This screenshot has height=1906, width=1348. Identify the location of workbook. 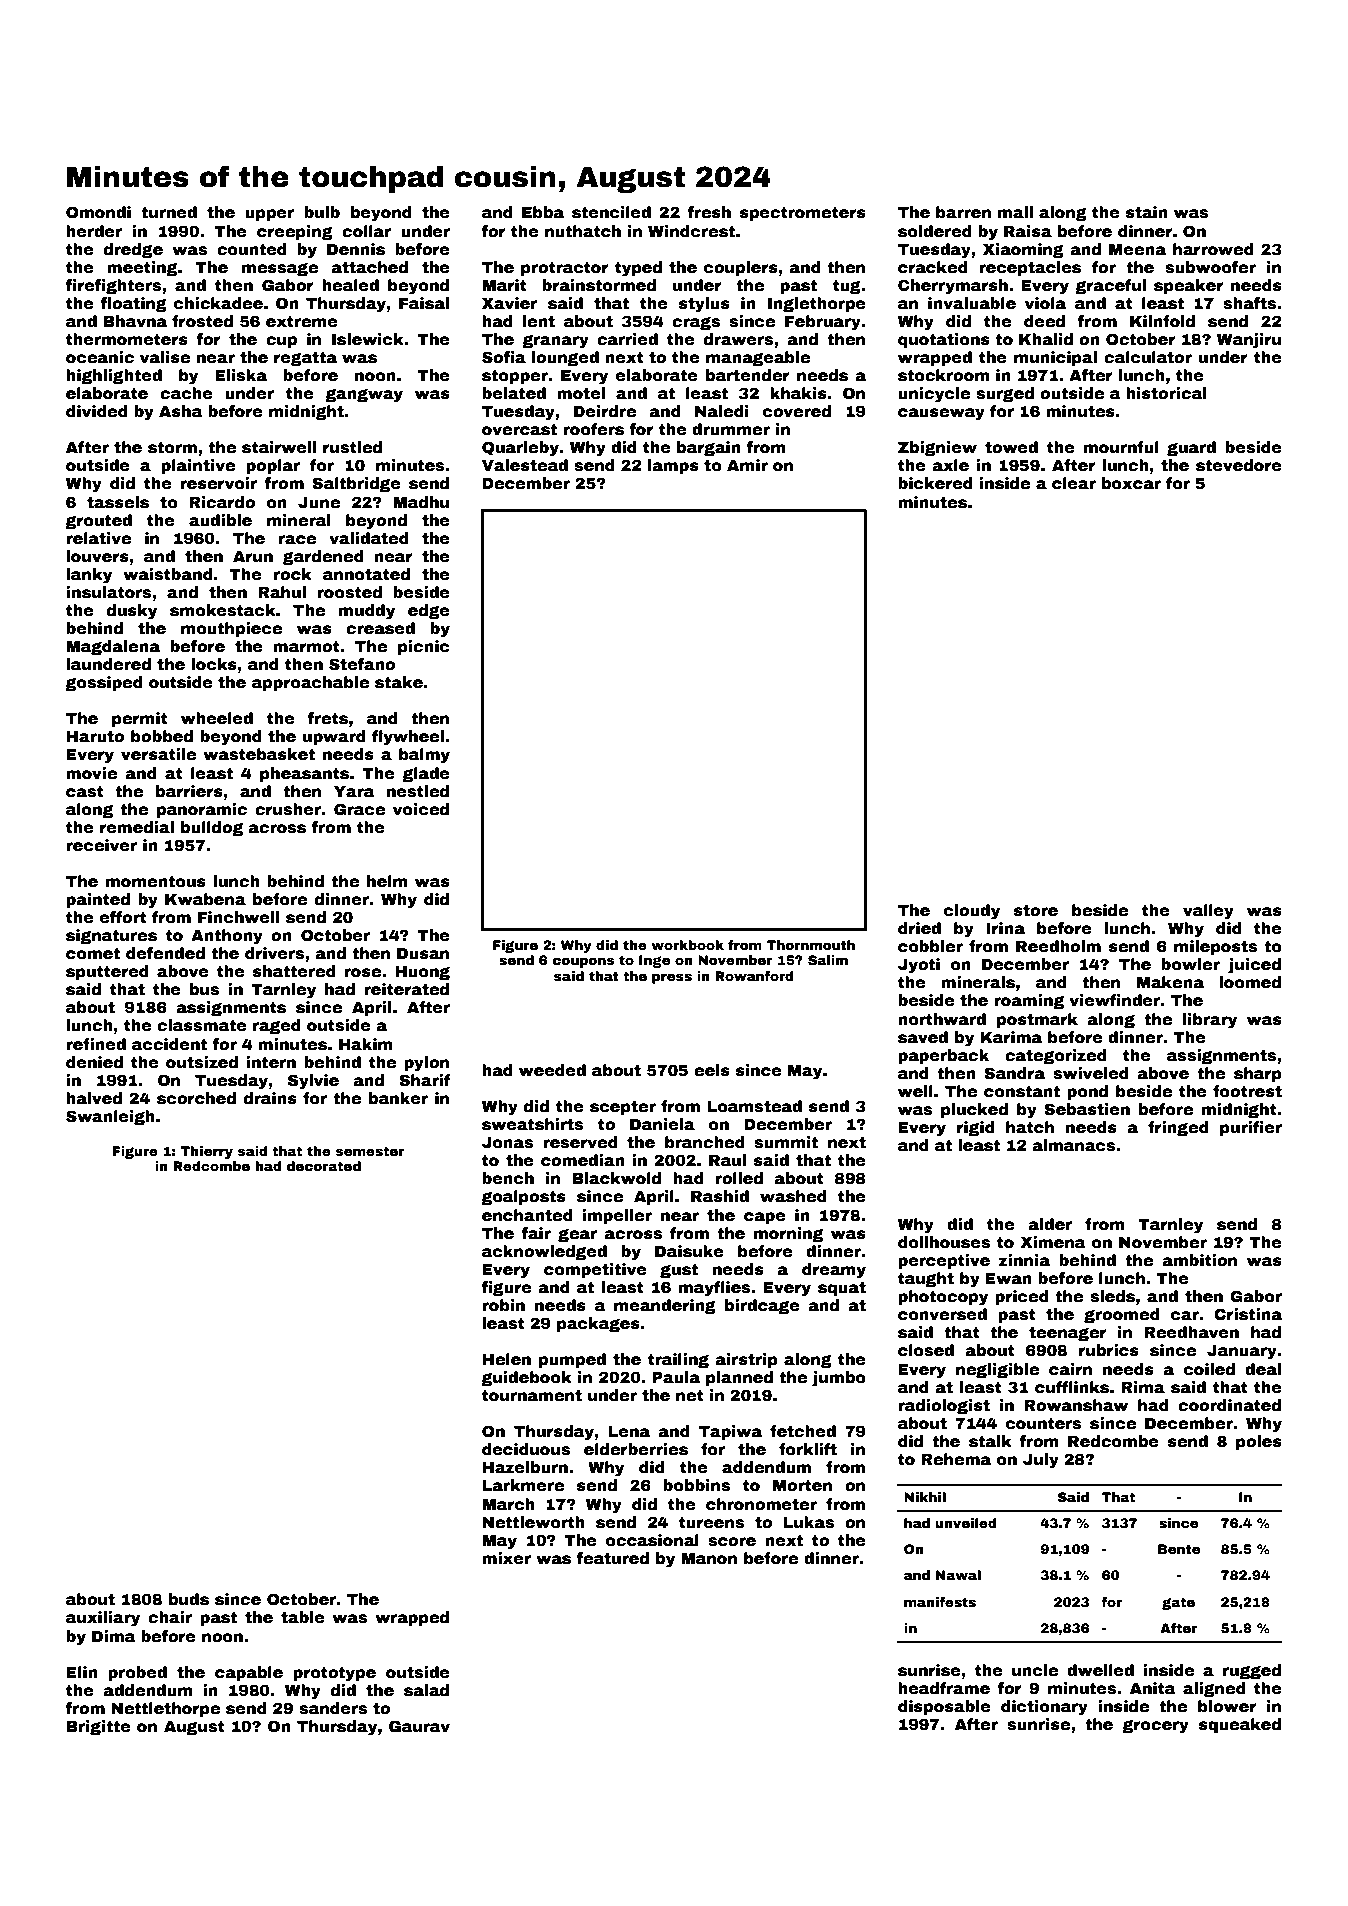
(687, 945).
